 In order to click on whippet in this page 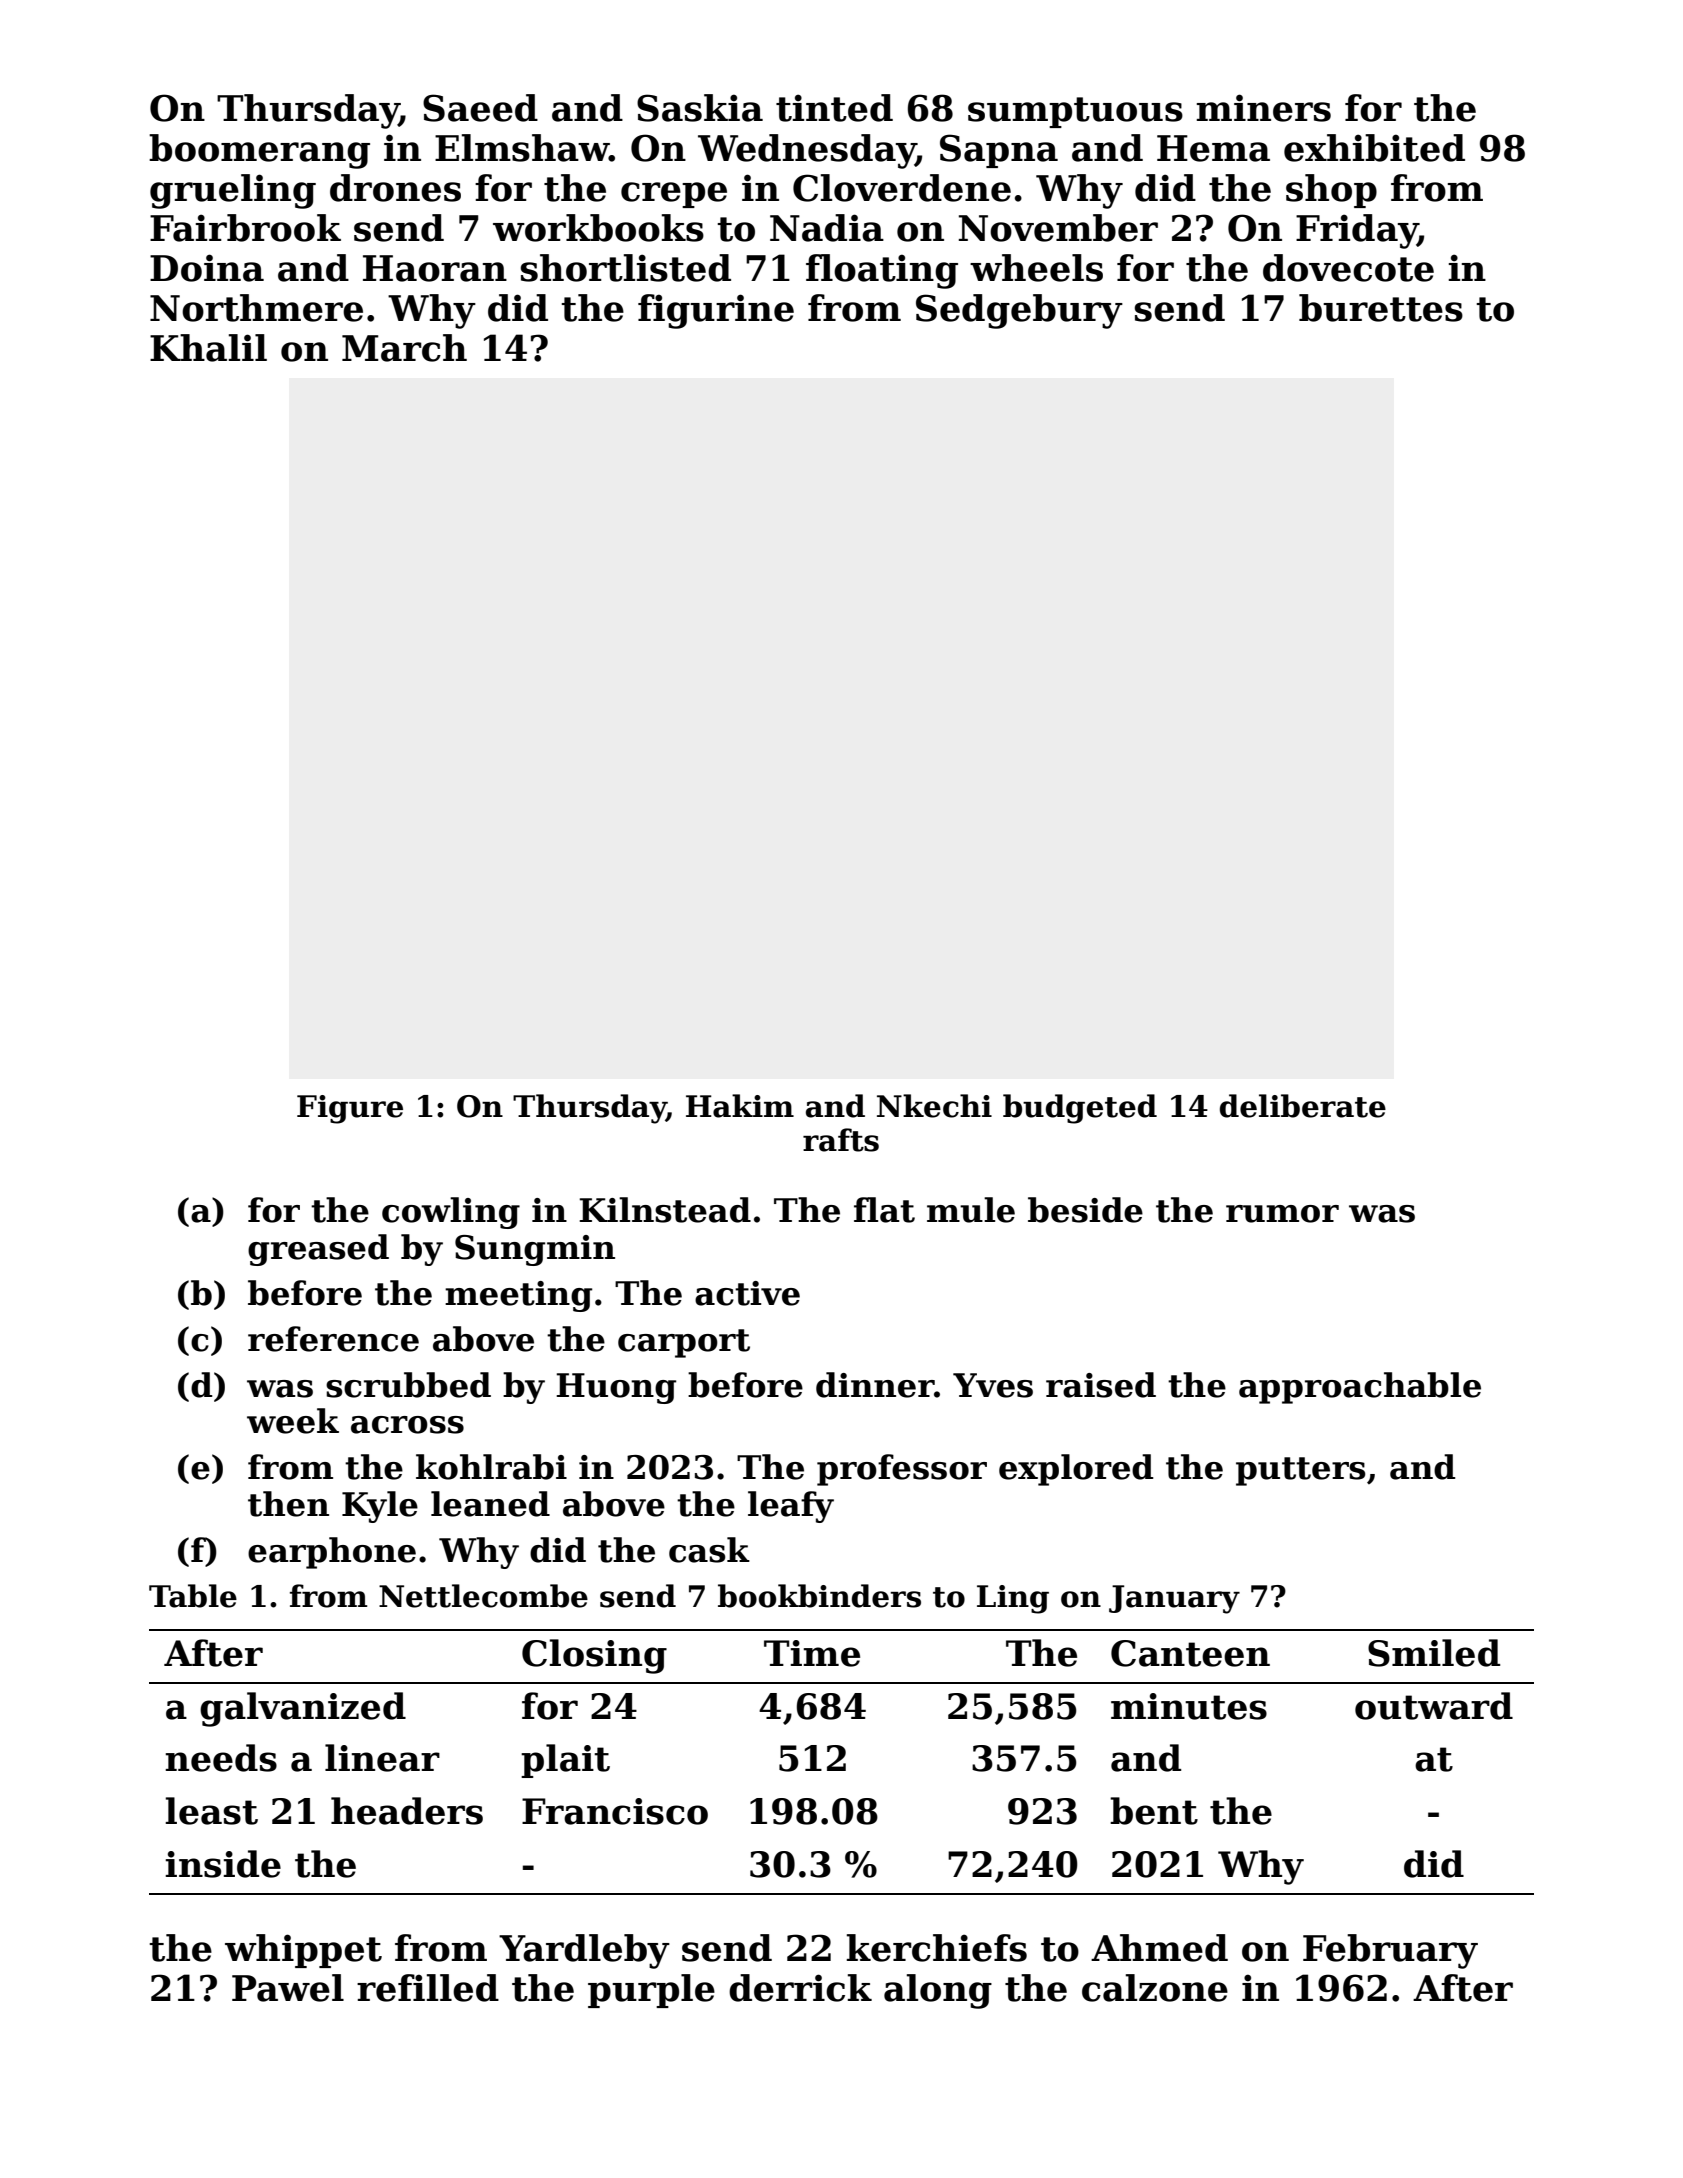, I will do `click(303, 1951)`.
